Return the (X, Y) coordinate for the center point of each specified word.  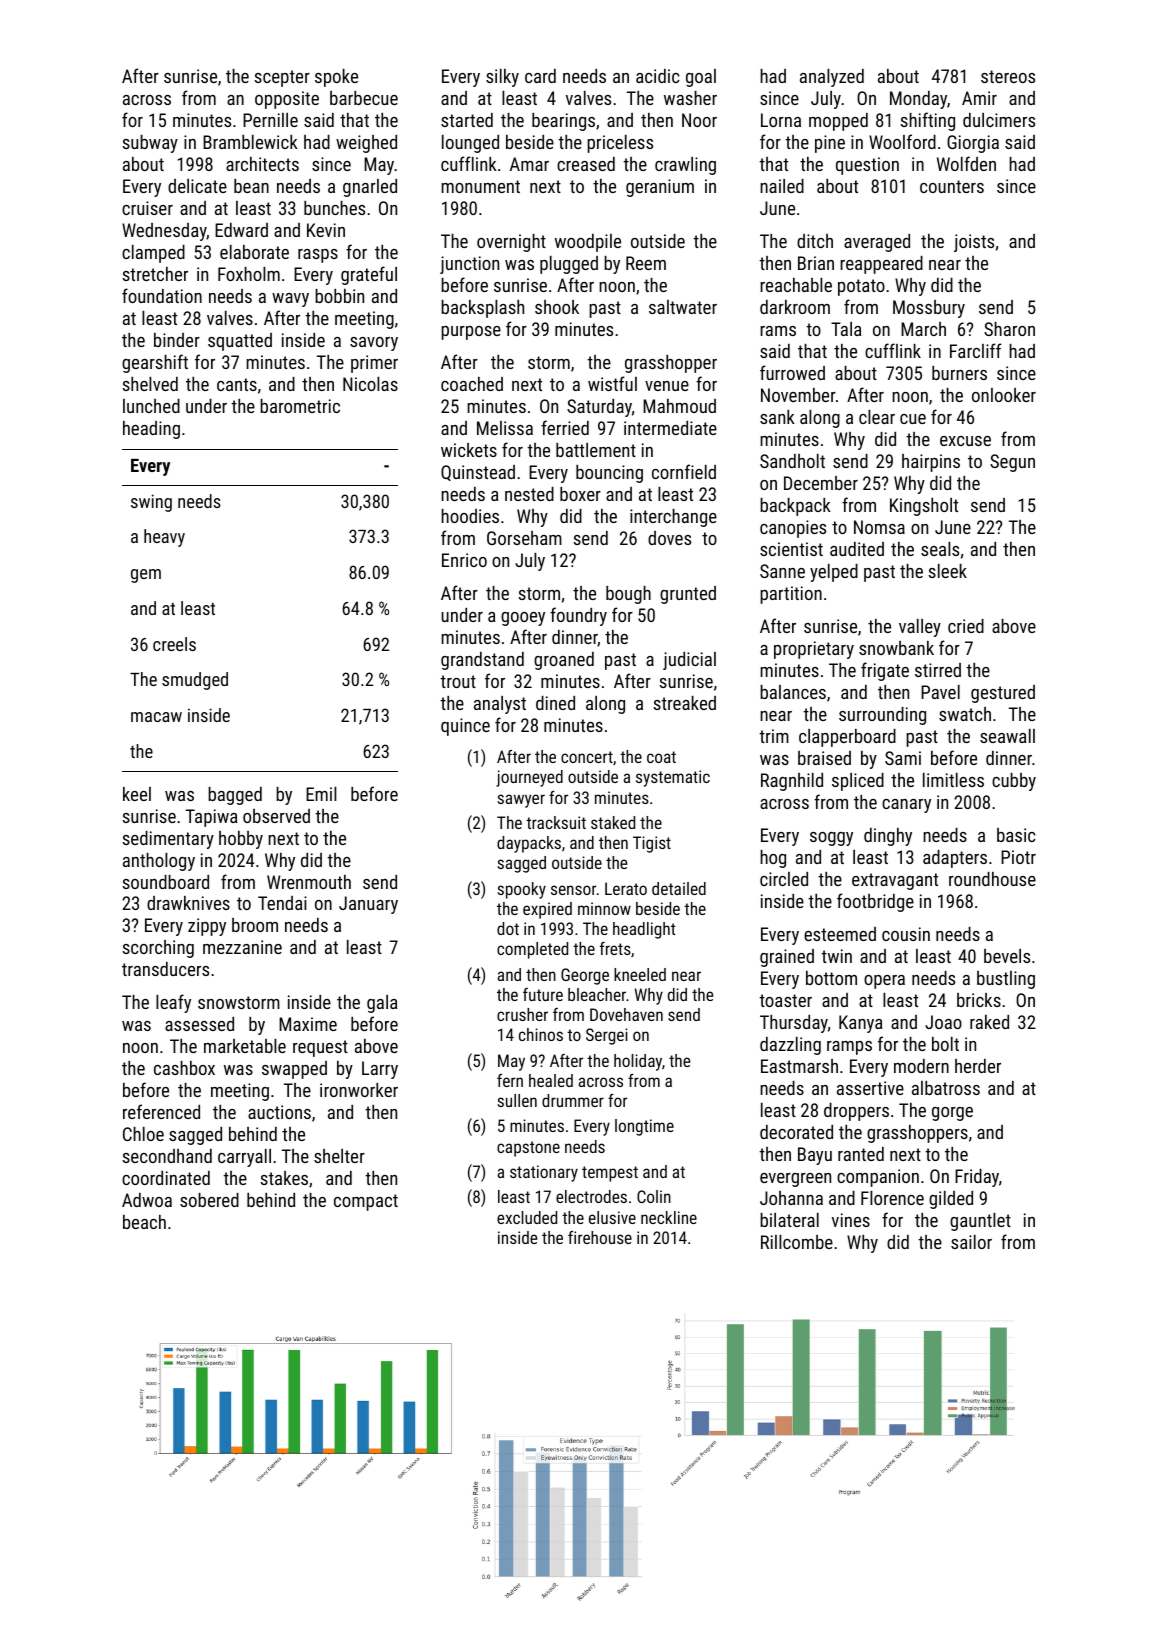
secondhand (167, 1156)
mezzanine (242, 947)
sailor (971, 1242)
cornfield (684, 471)
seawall (1007, 736)
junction (469, 265)
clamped (153, 254)
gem (146, 576)
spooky (521, 890)
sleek (947, 571)
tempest (610, 1174)
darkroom (795, 307)
